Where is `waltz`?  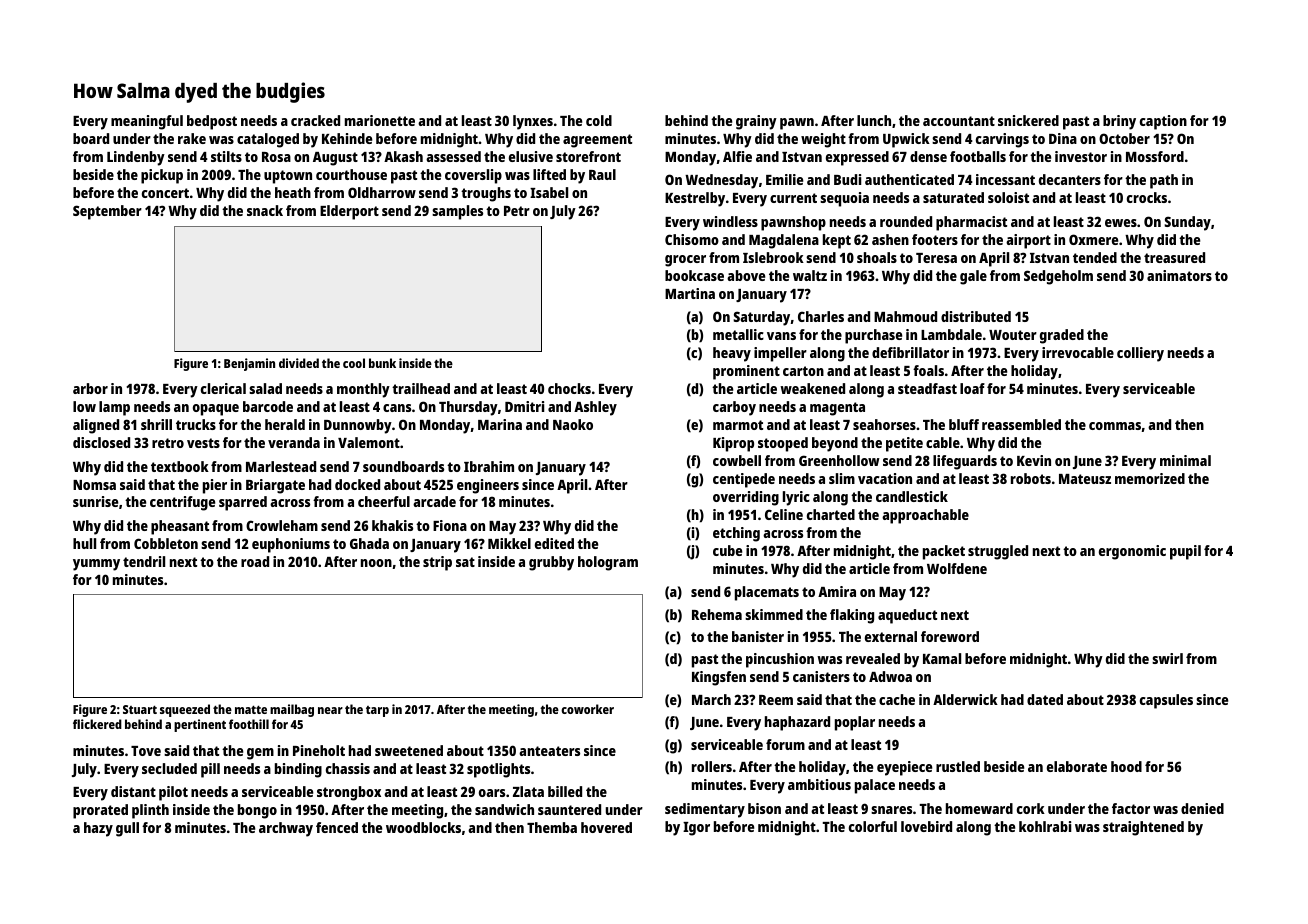 waltz is located at coordinates (810, 275).
